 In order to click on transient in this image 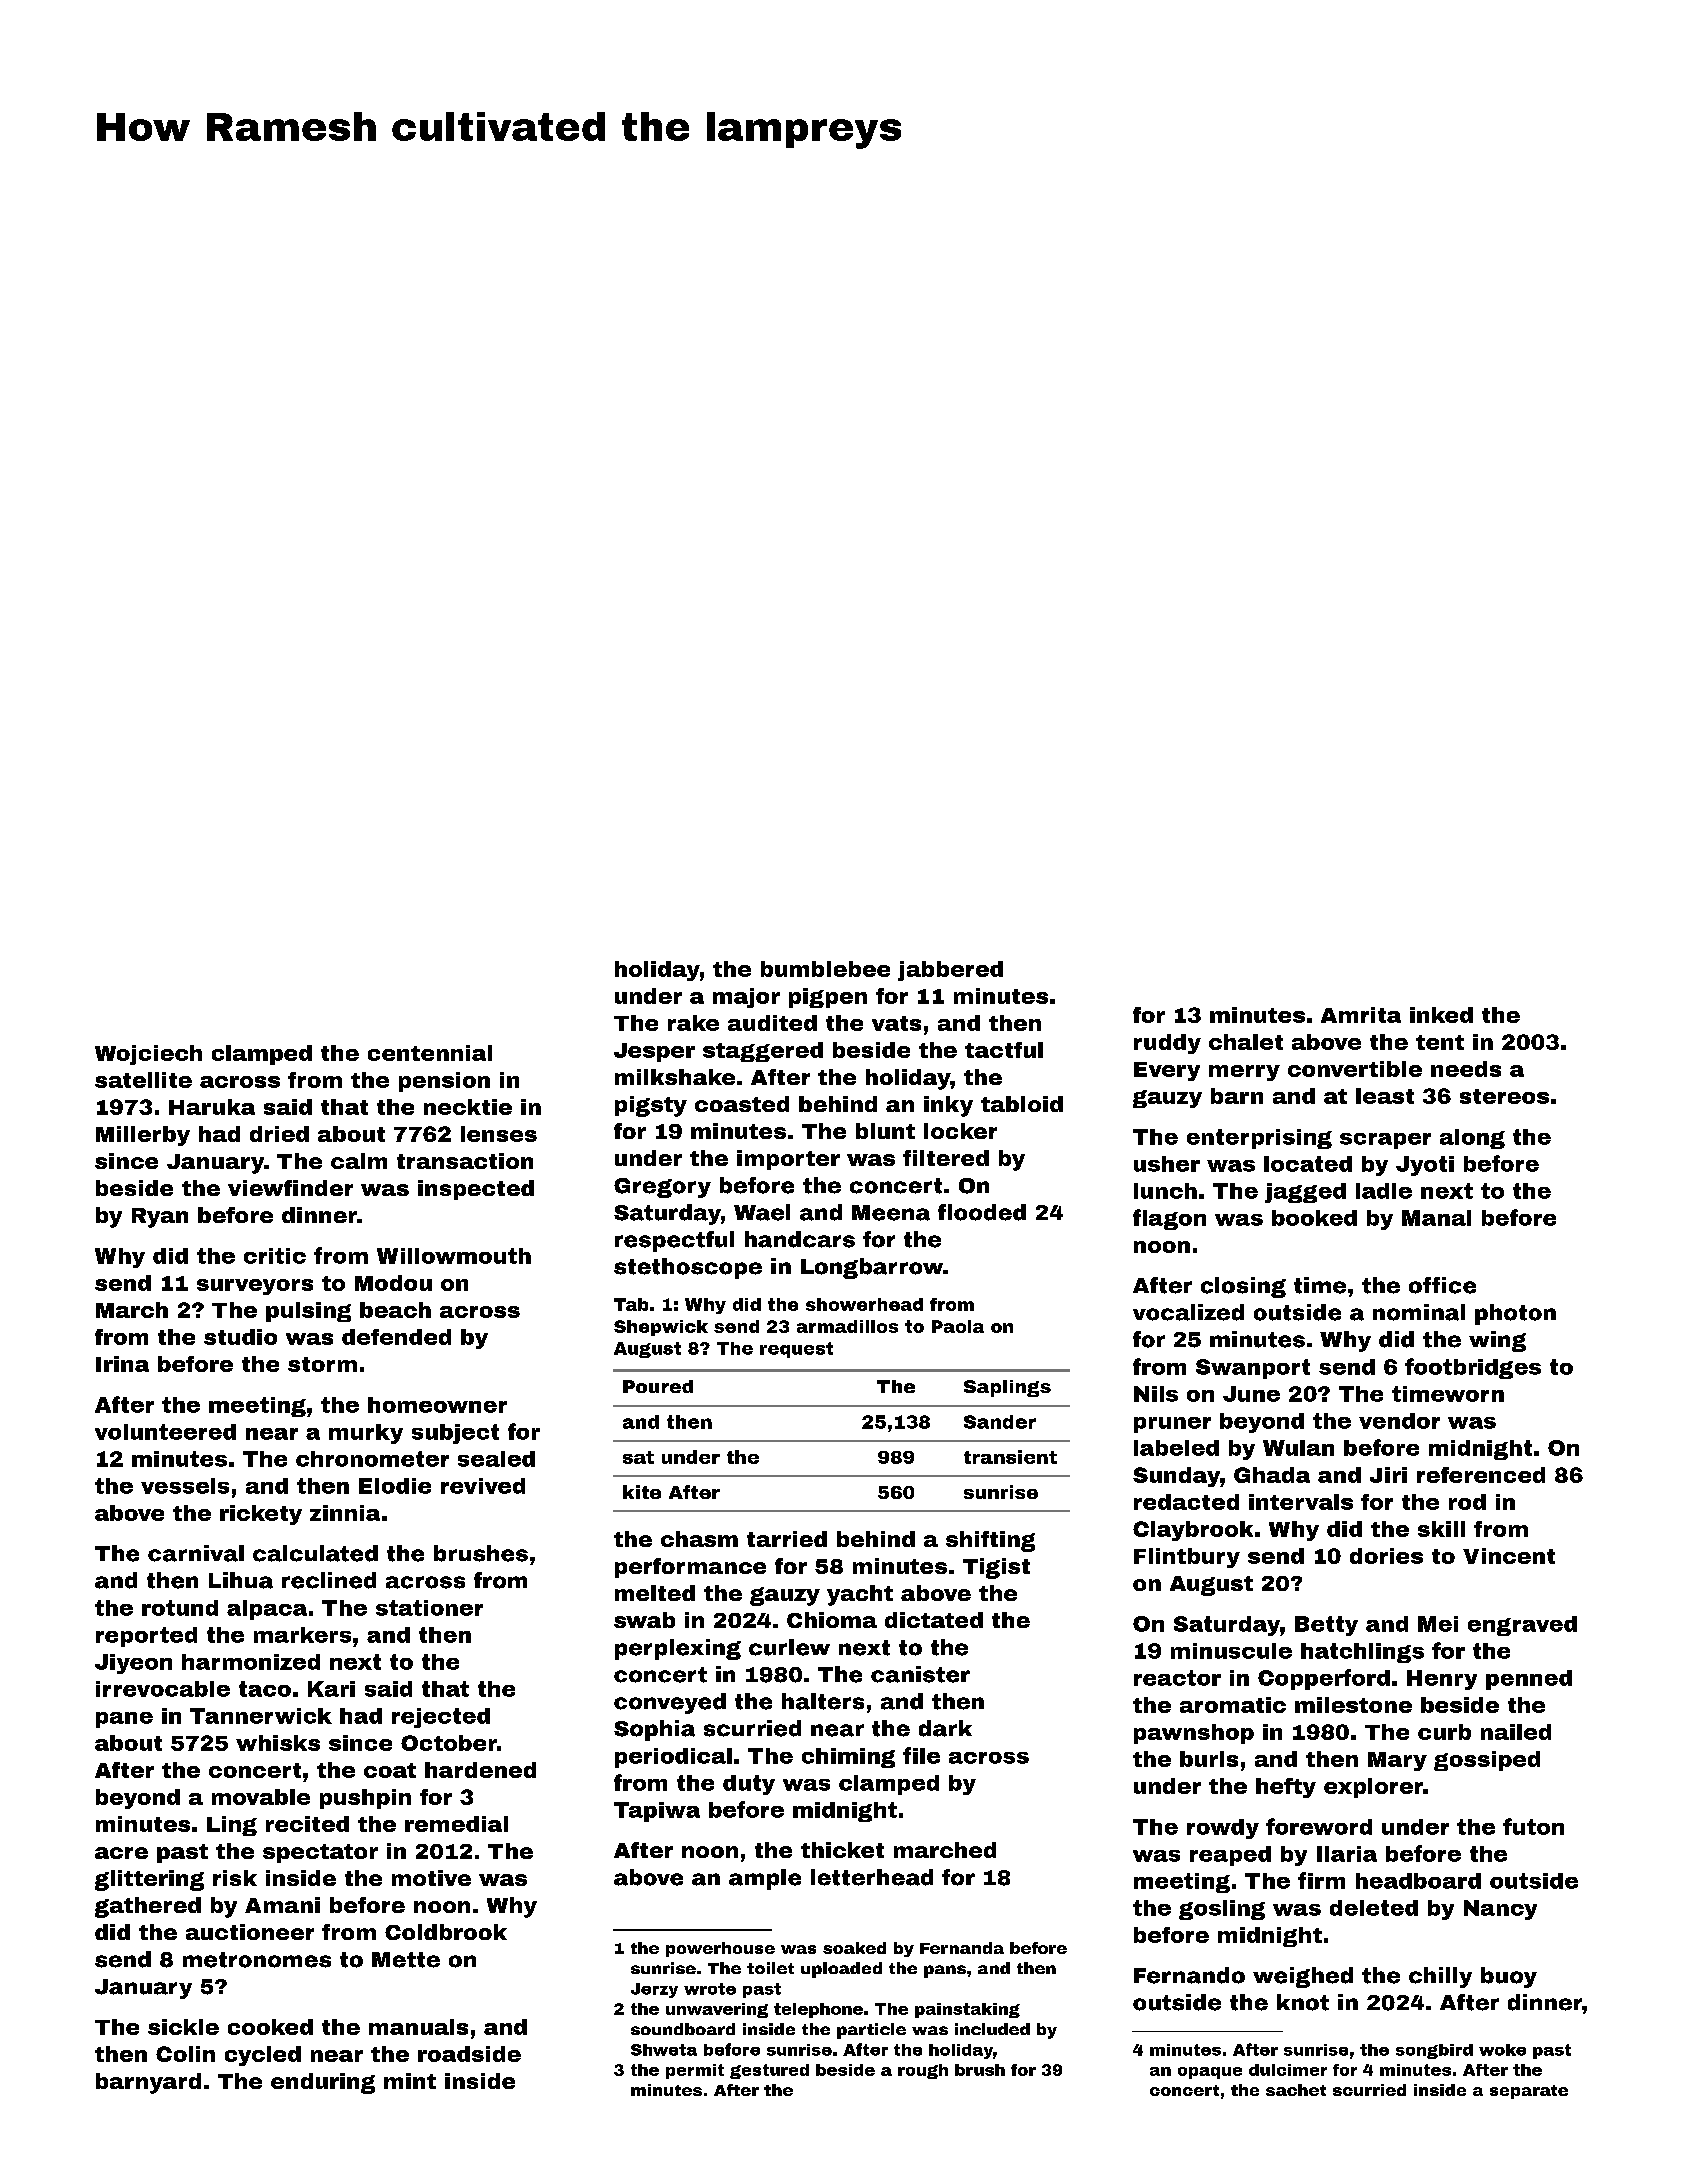, I will do `click(1010, 1457)`.
